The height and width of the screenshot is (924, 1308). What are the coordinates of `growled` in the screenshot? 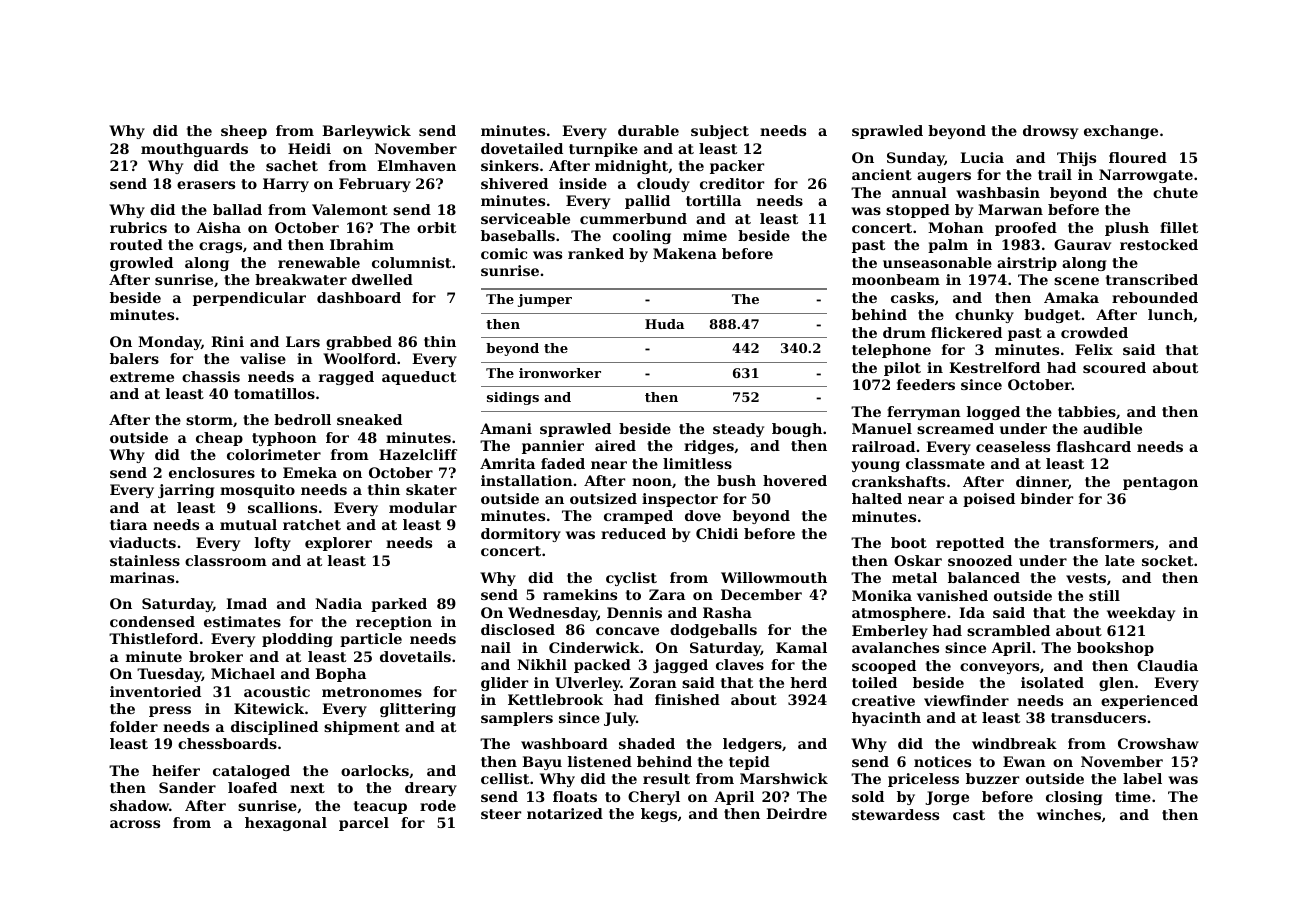 It's located at (141, 264).
